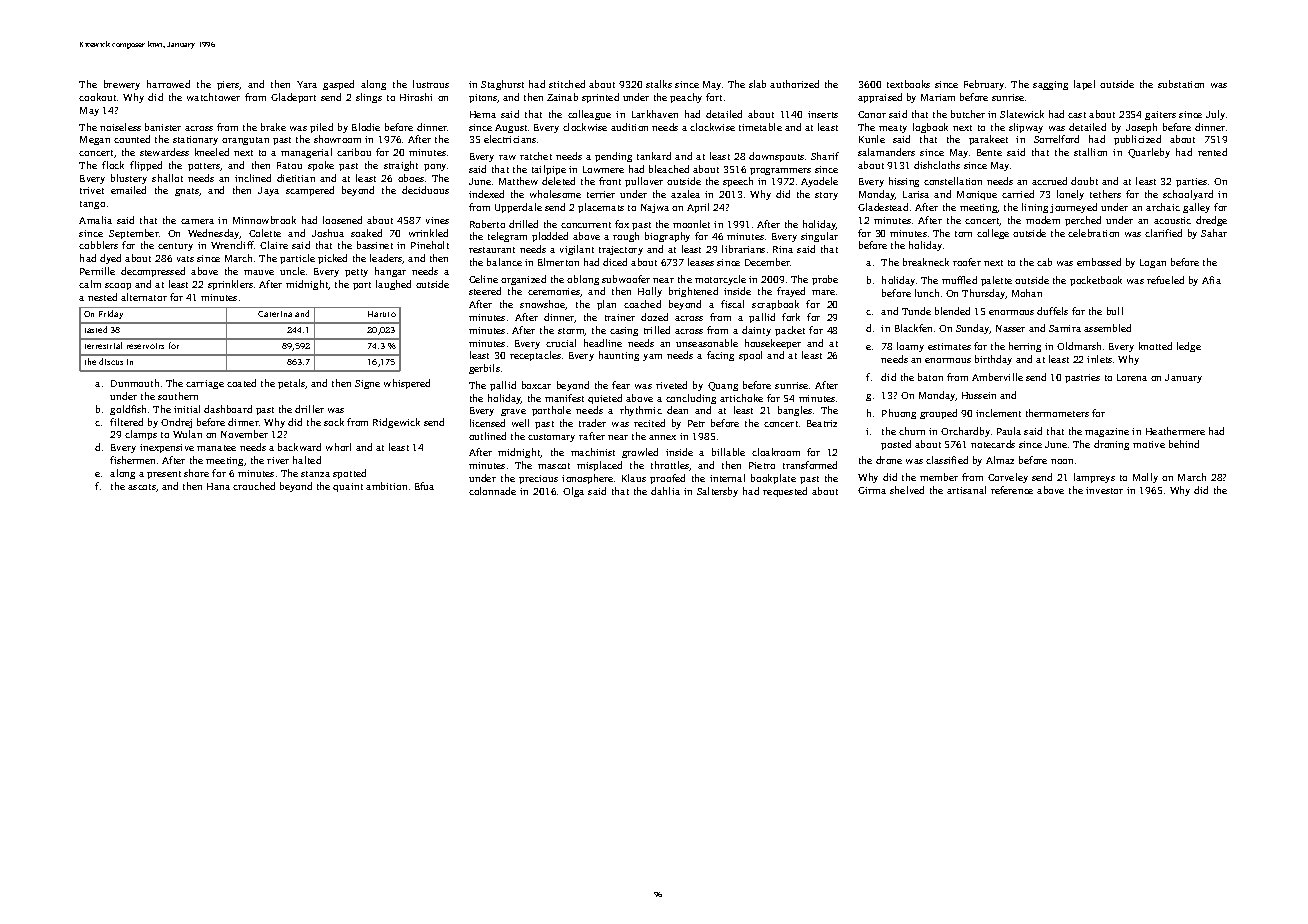 The height and width of the screenshot is (924, 1308). Describe the element at coordinates (896, 445) in the screenshot. I see `posted` at that location.
